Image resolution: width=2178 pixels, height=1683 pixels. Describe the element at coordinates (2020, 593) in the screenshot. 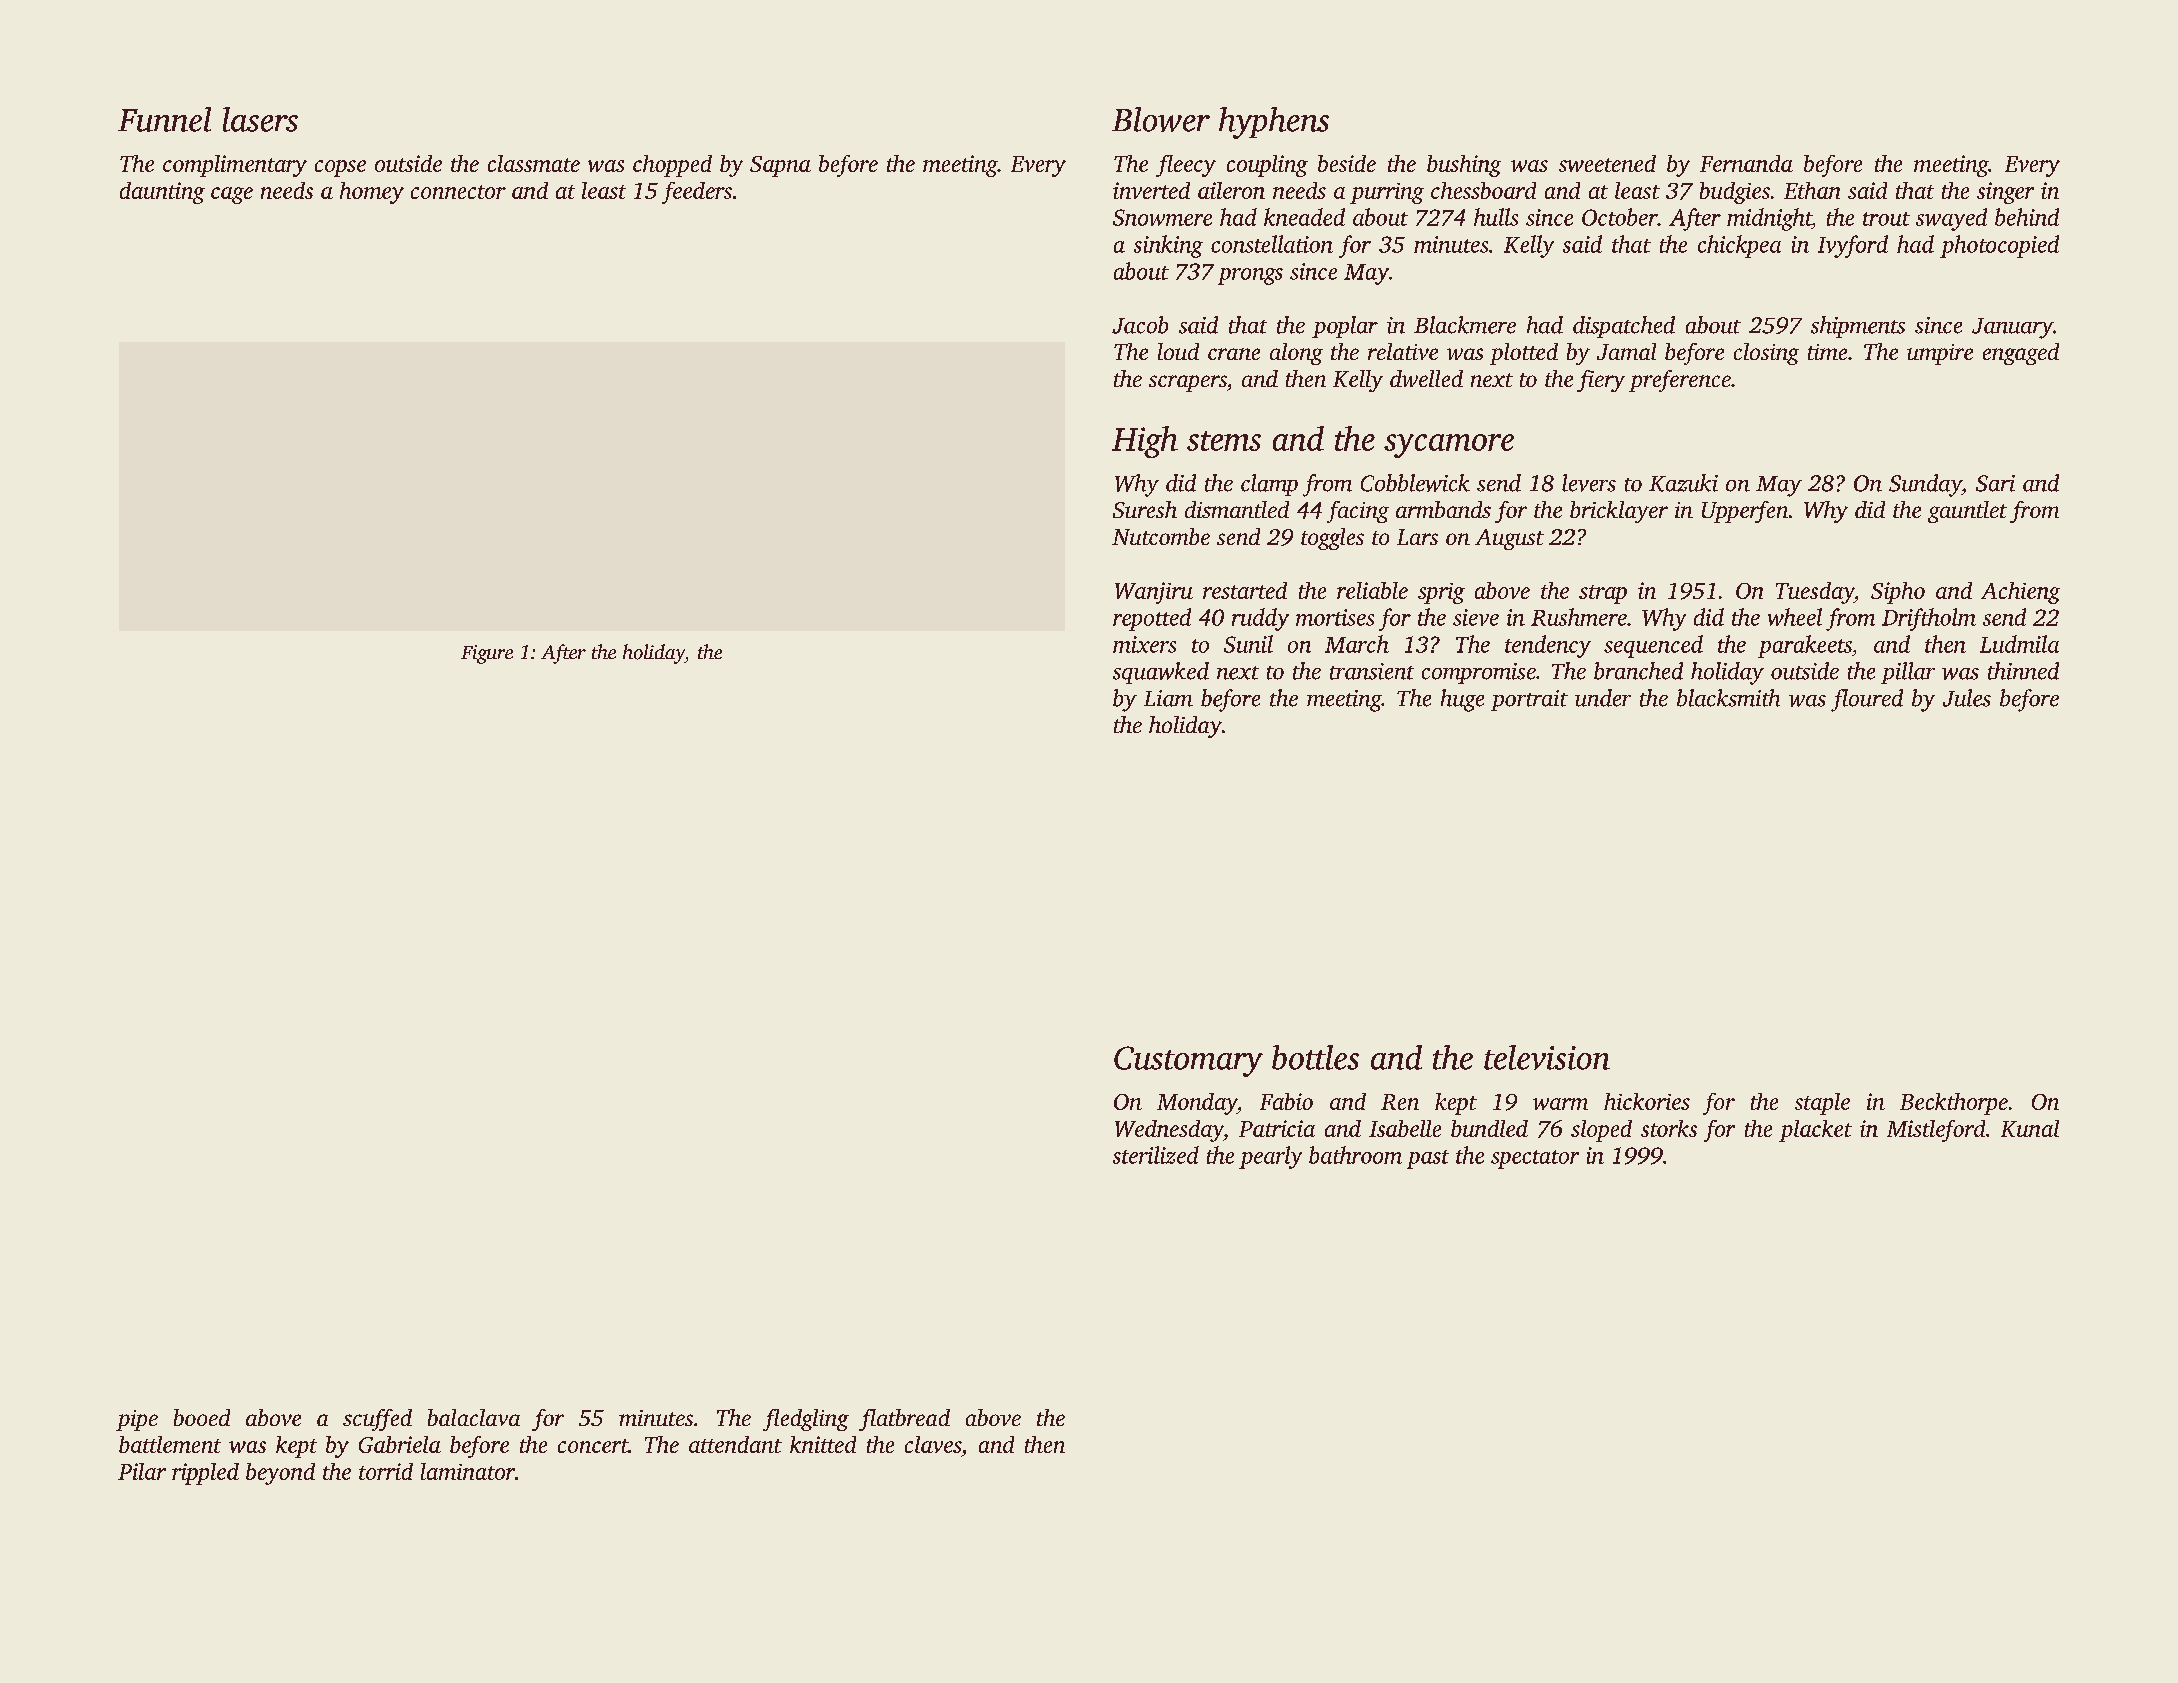

I see `Achieng` at that location.
